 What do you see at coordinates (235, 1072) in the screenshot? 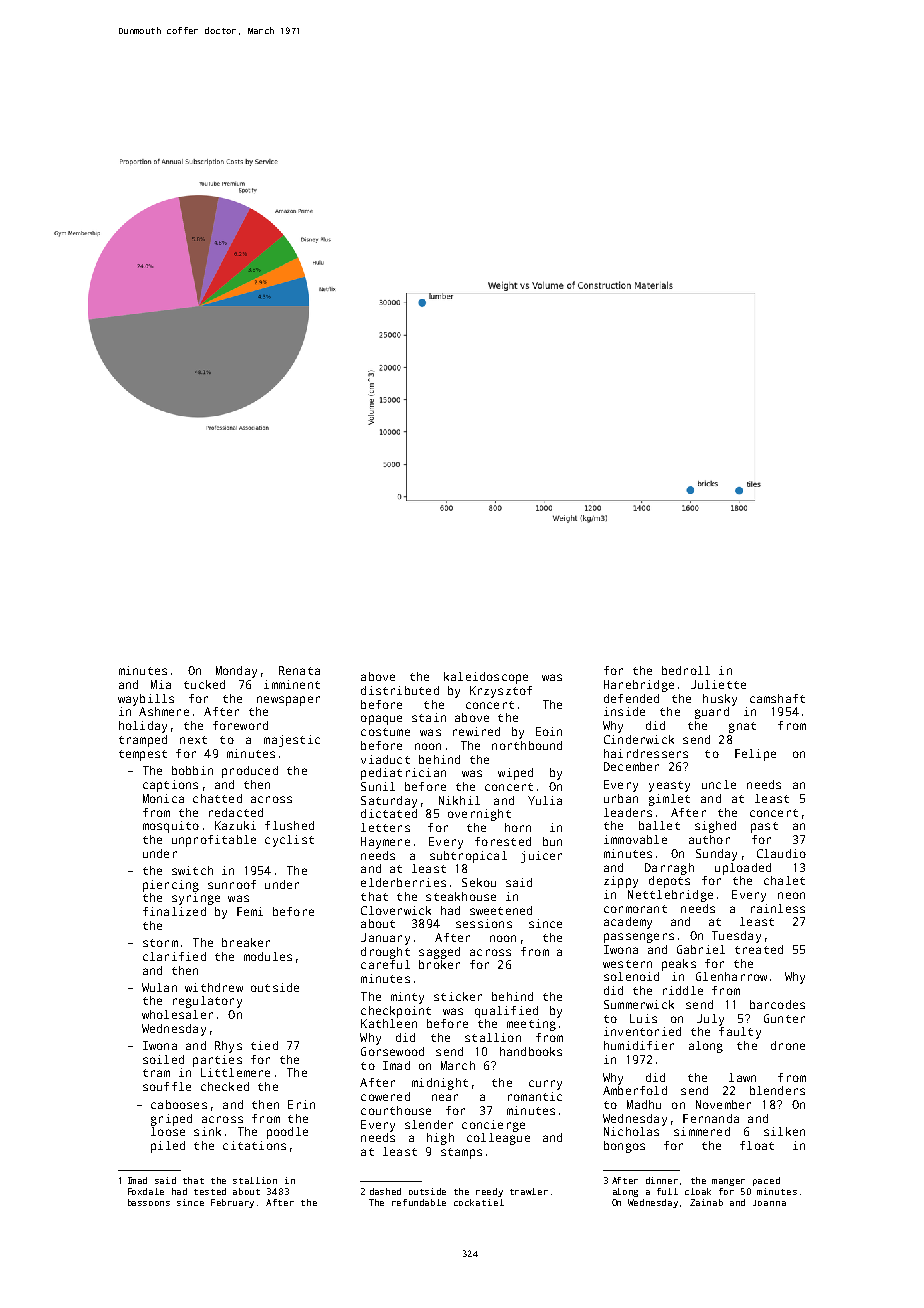
I see `Littlemere` at bounding box center [235, 1072].
